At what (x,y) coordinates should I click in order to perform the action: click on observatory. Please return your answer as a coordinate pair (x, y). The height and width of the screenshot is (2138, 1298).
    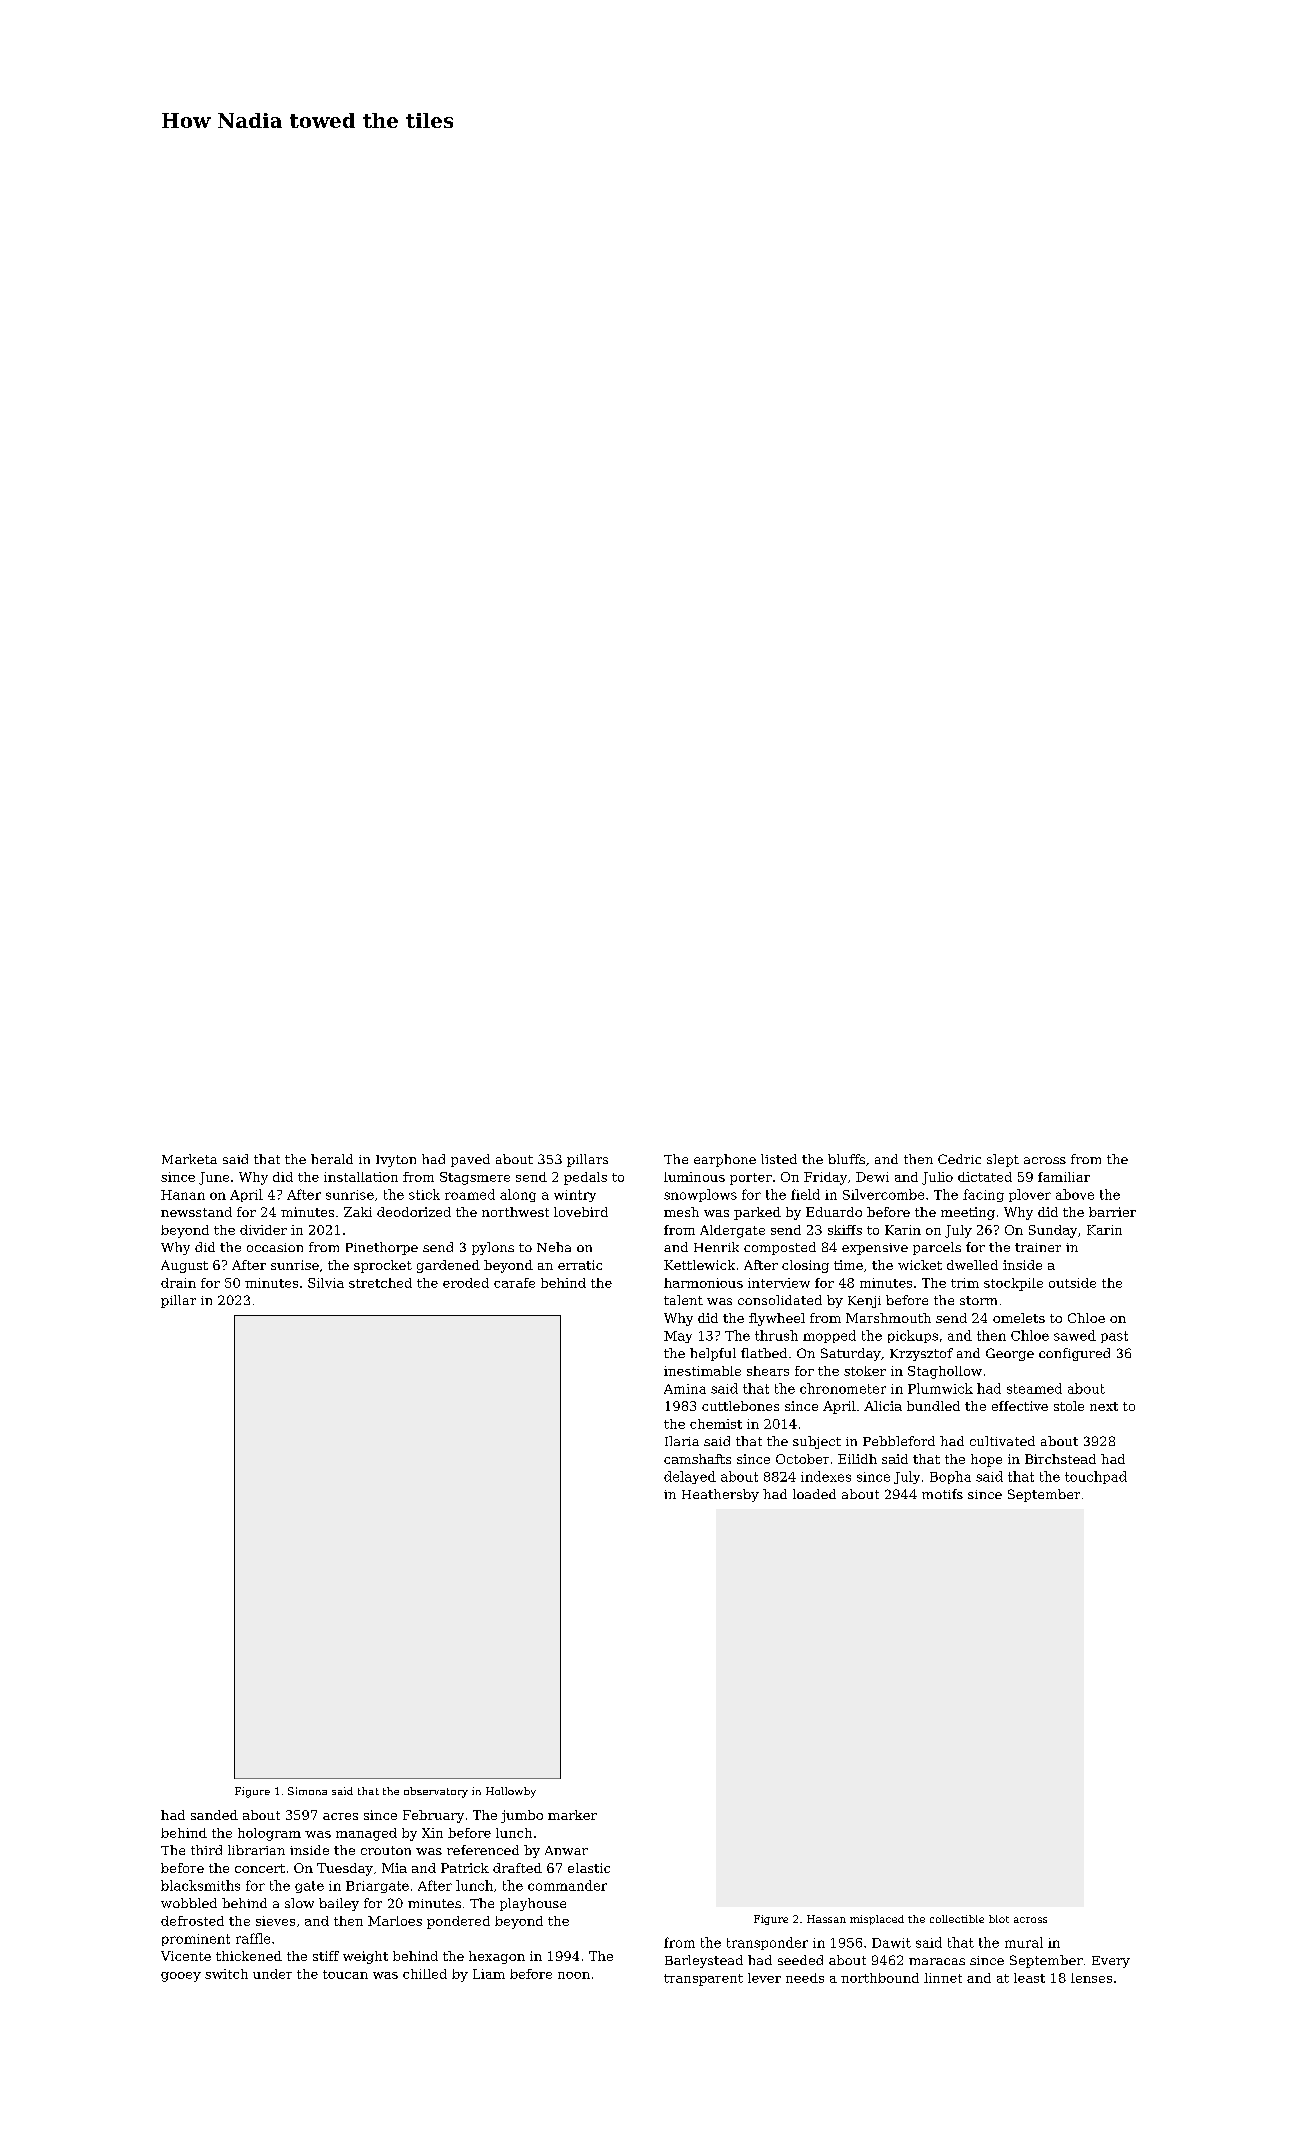
    Looking at the image, I should click on (436, 1792).
